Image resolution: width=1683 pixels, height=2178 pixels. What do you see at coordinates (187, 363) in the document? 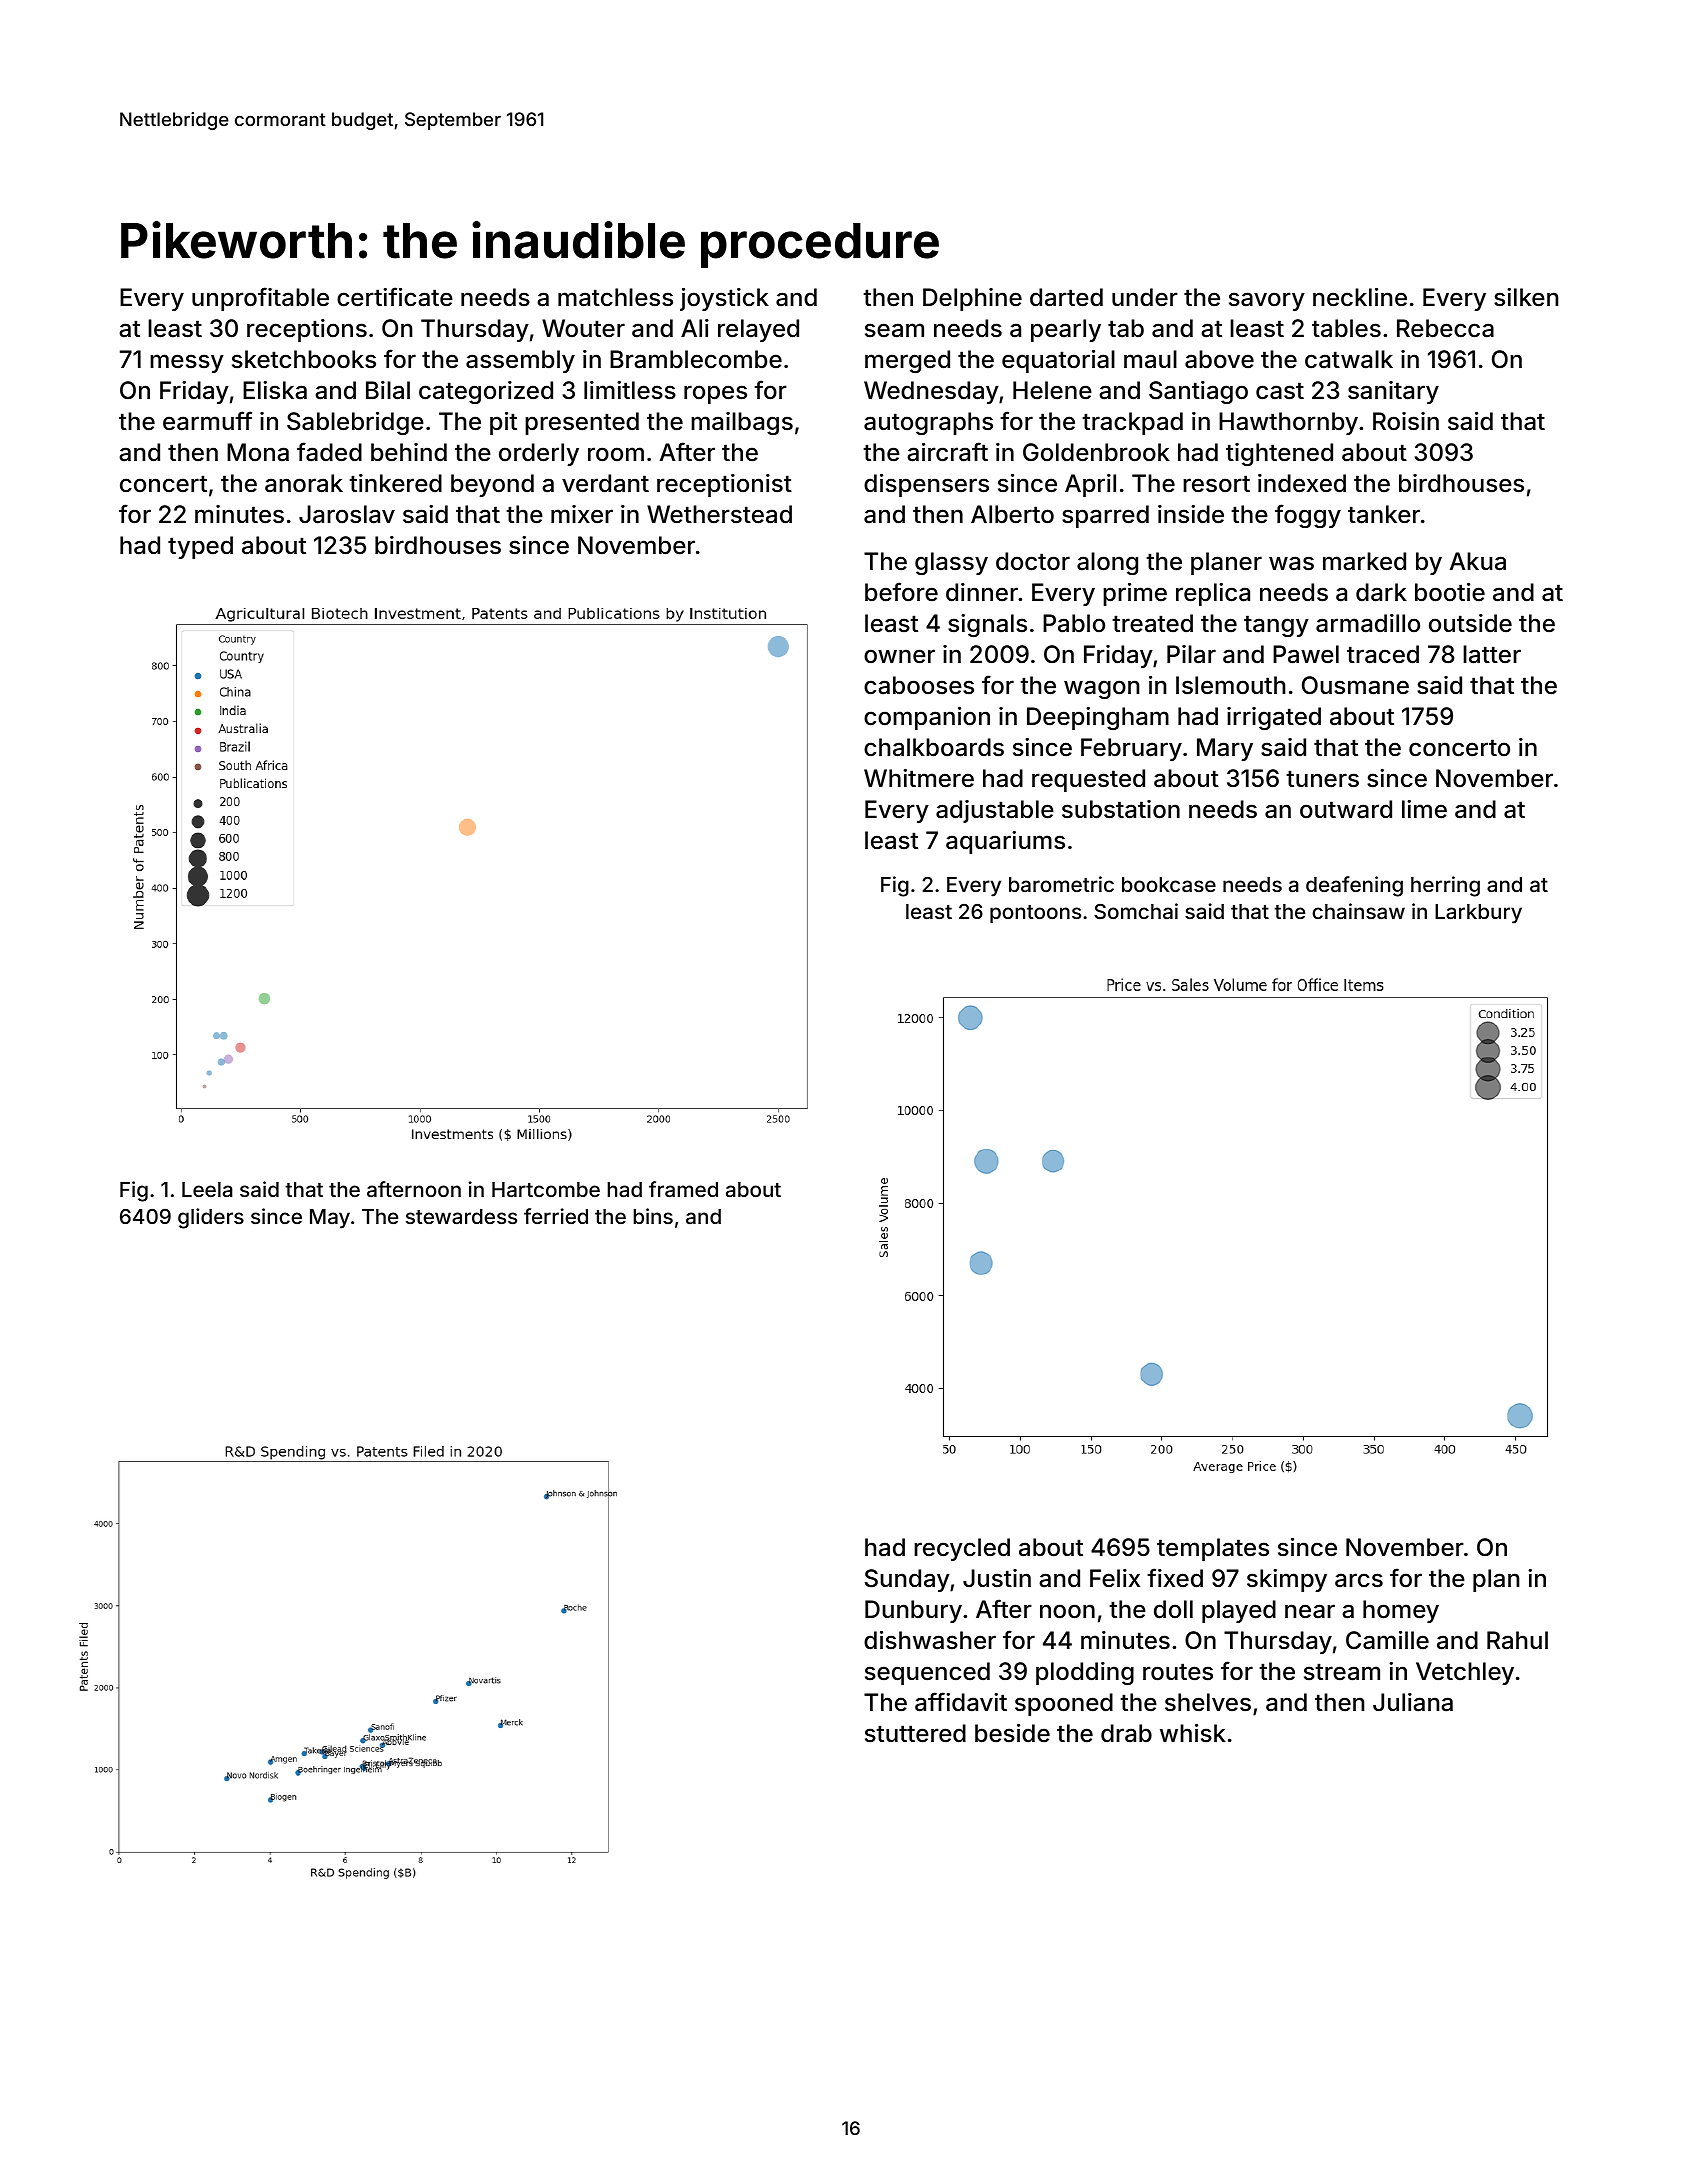
I see `messy` at bounding box center [187, 363].
